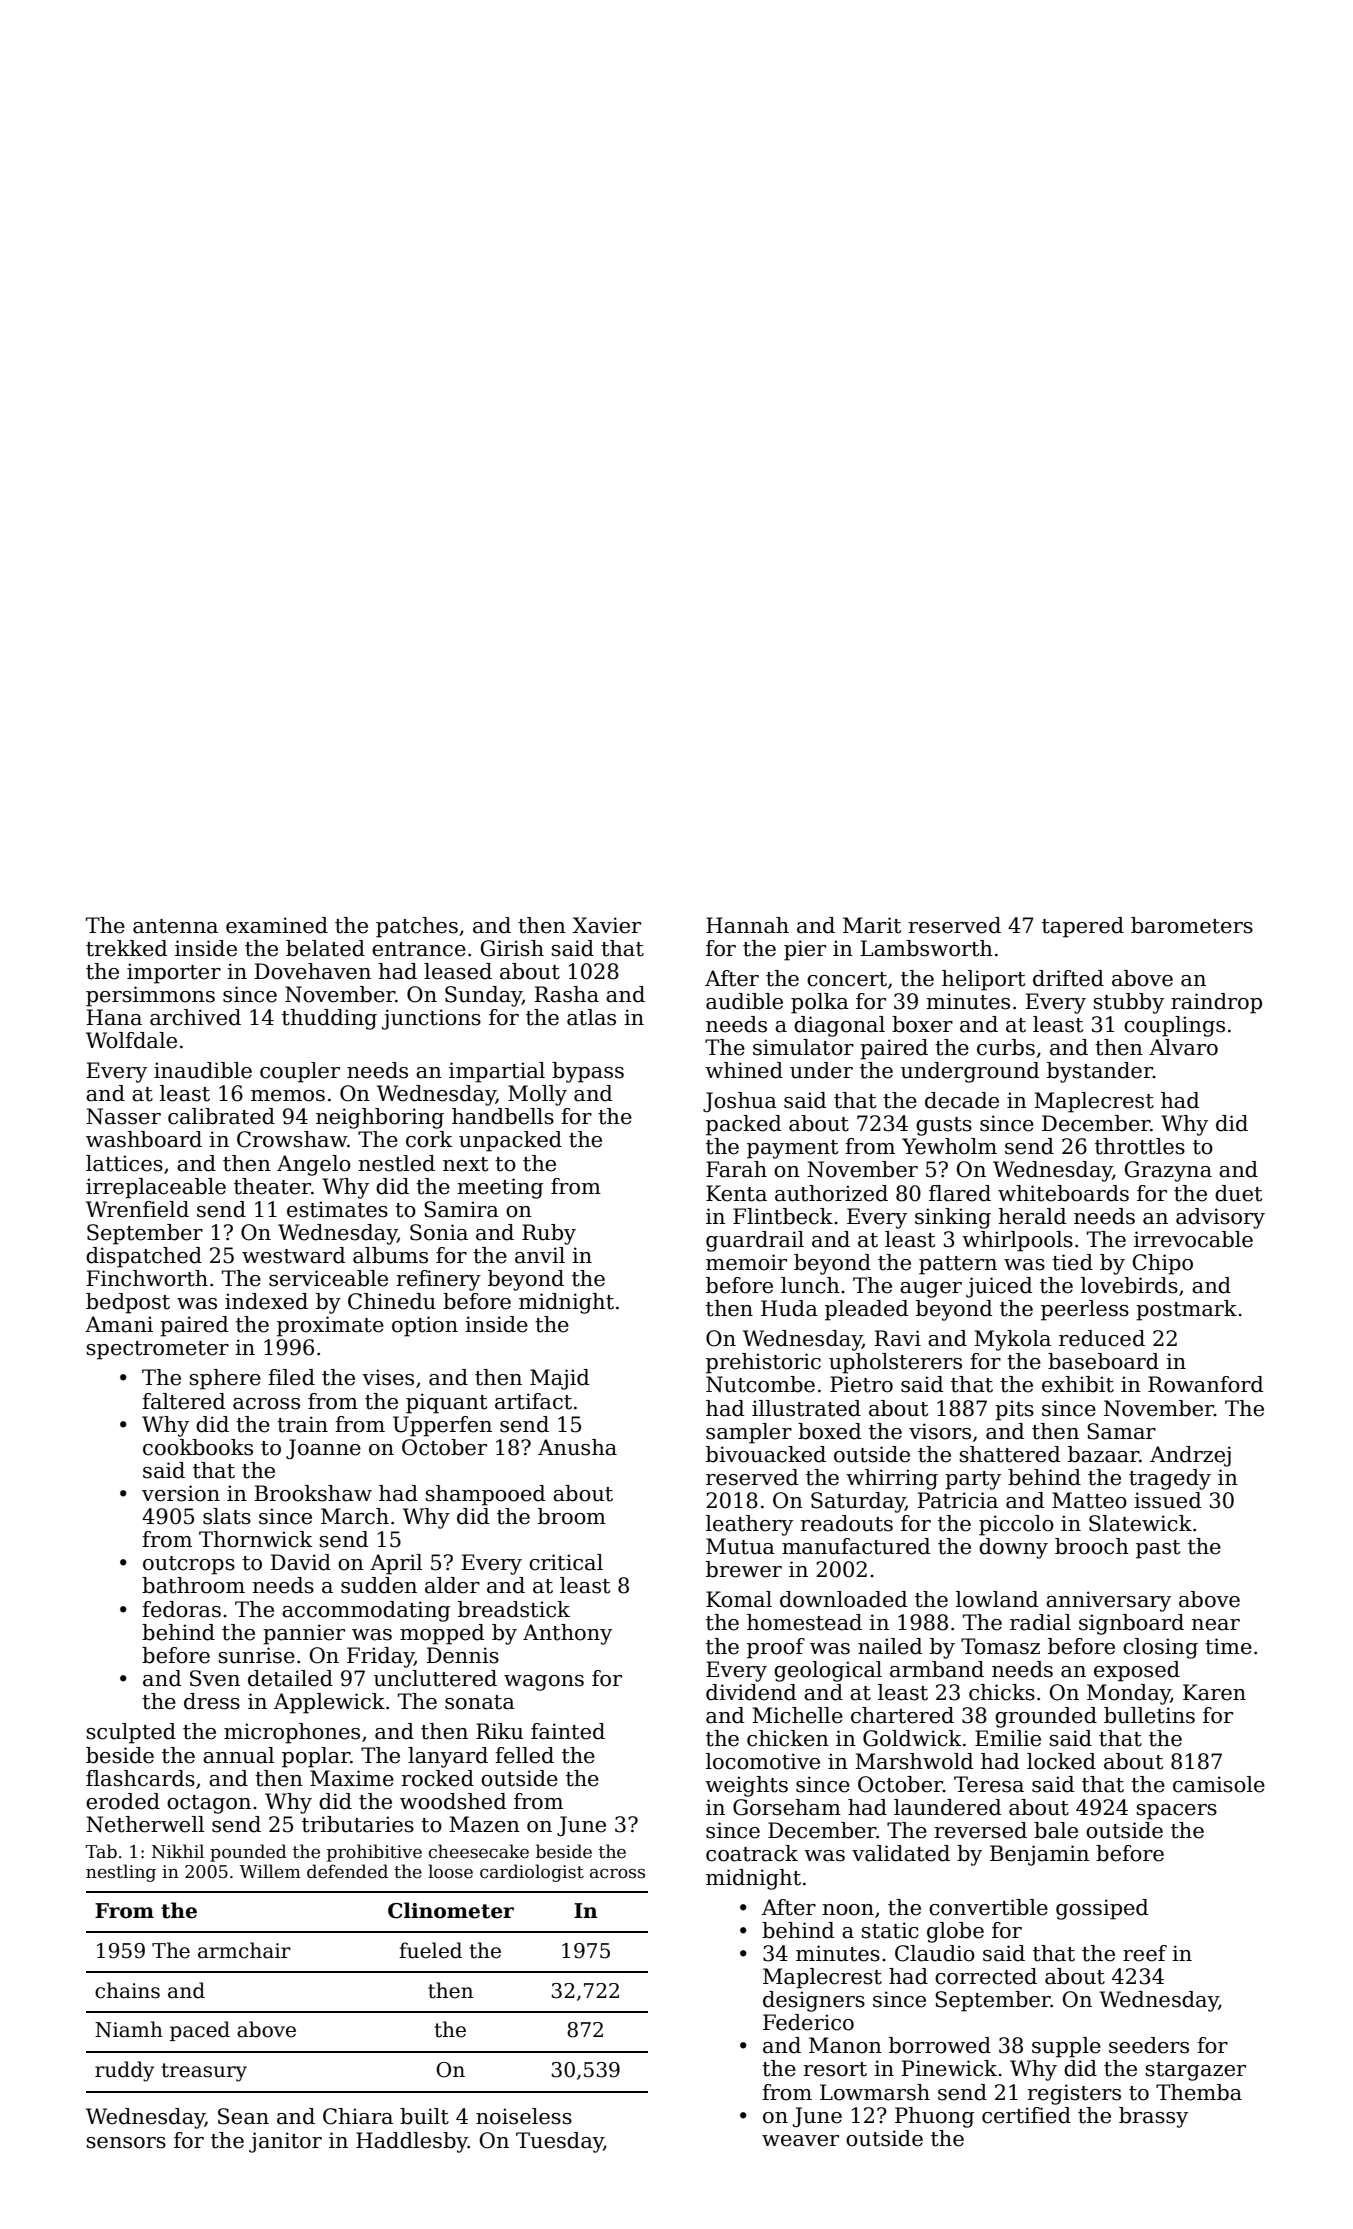 This screenshot has width=1353, height=2229. Describe the element at coordinates (1145, 1953) in the screenshot. I see `reef` at that location.
